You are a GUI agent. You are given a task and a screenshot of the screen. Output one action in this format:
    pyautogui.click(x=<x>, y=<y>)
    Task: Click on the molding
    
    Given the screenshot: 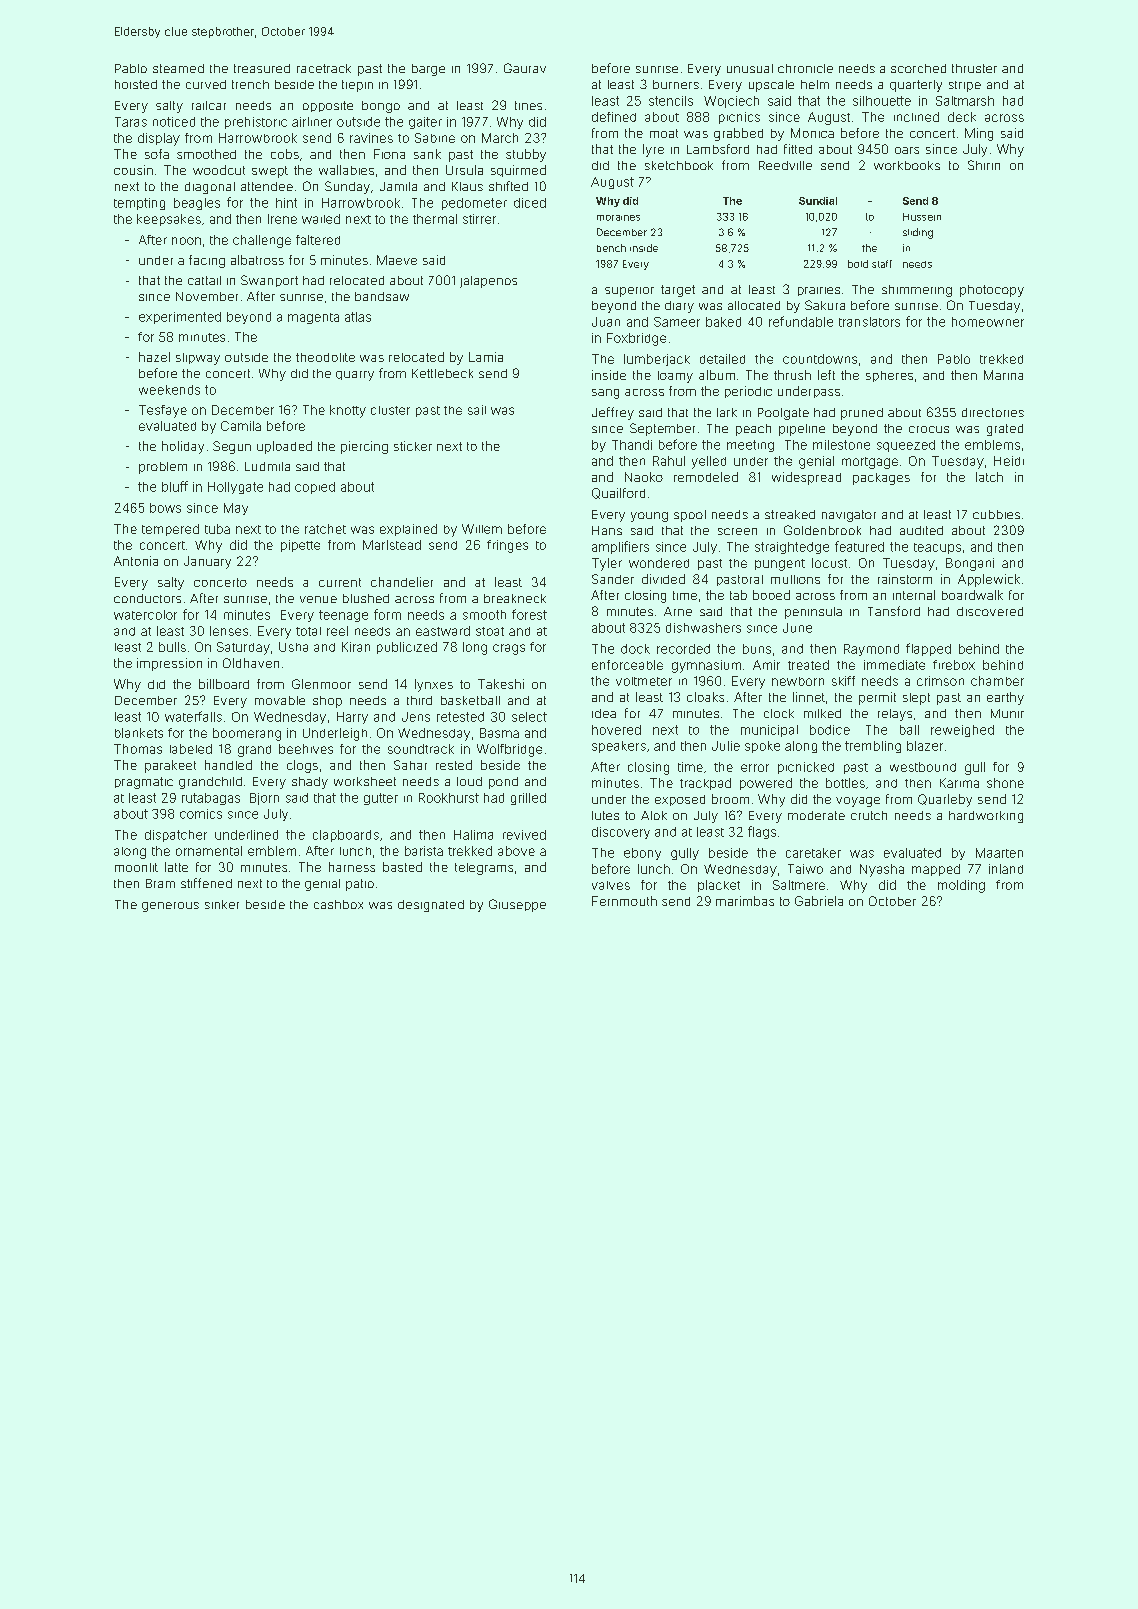 What is the action you would take?
    pyautogui.click(x=961, y=886)
